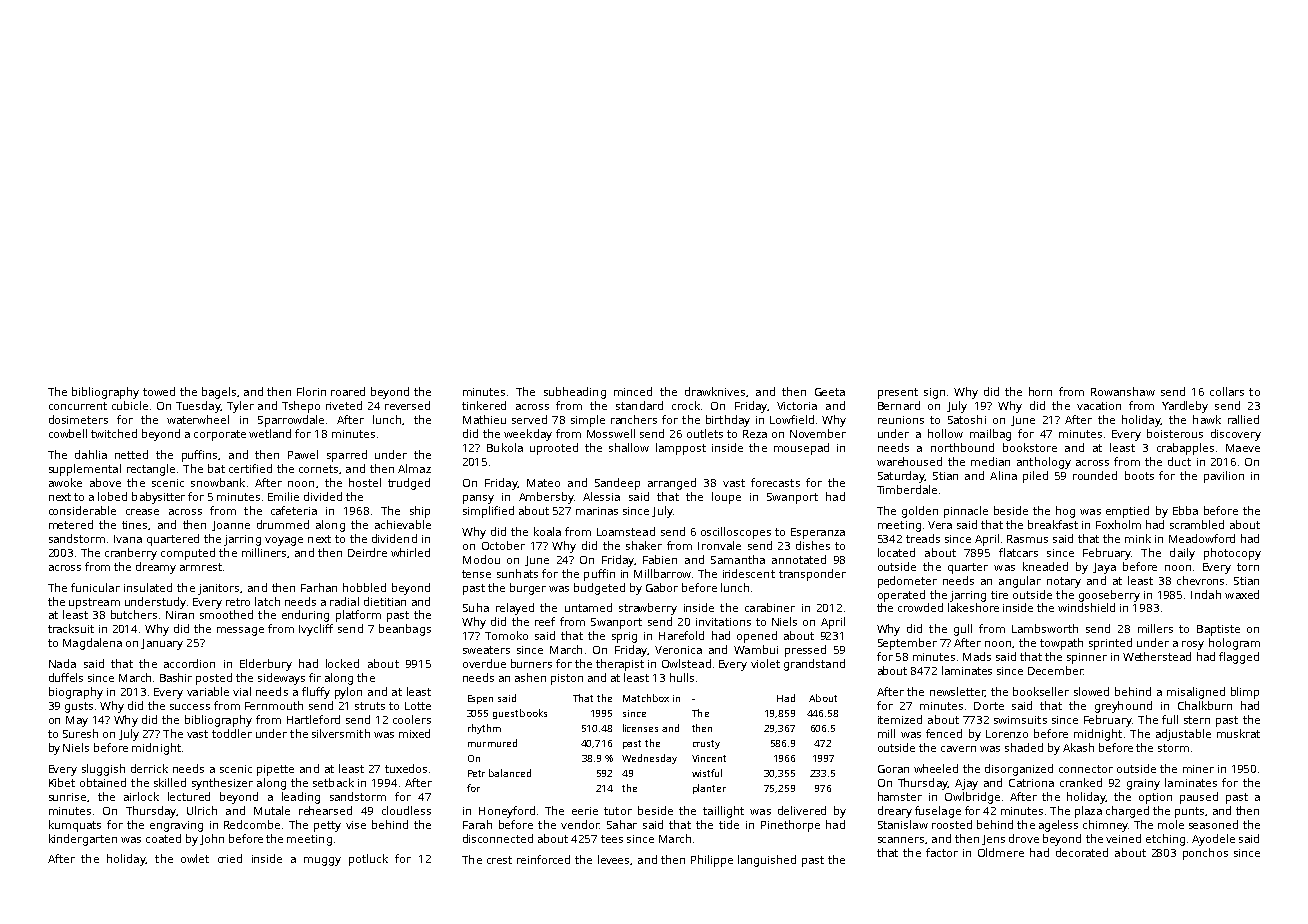  I want to click on misaligned, so click(1196, 693).
